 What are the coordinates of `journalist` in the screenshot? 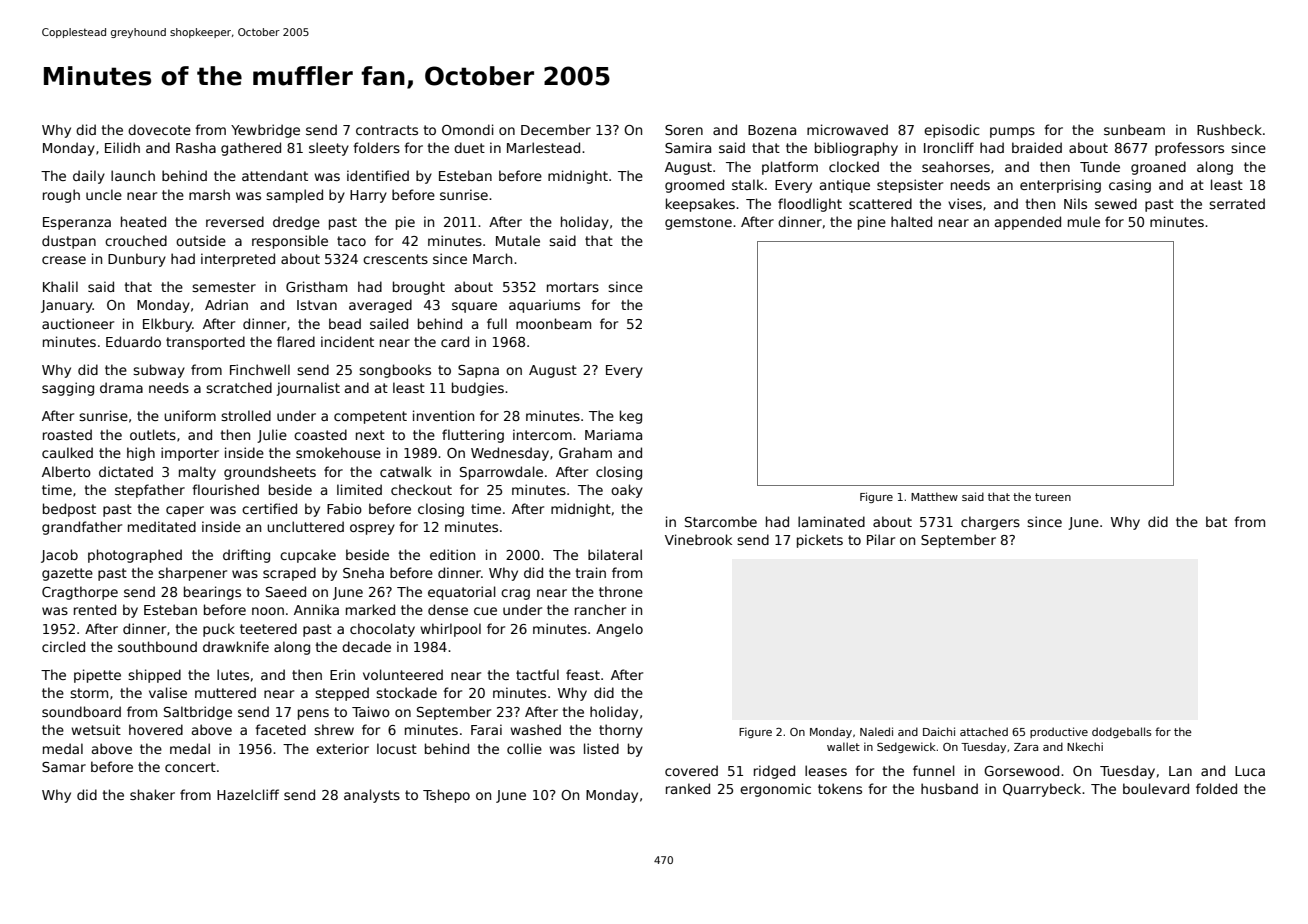 It's located at (308, 389).
